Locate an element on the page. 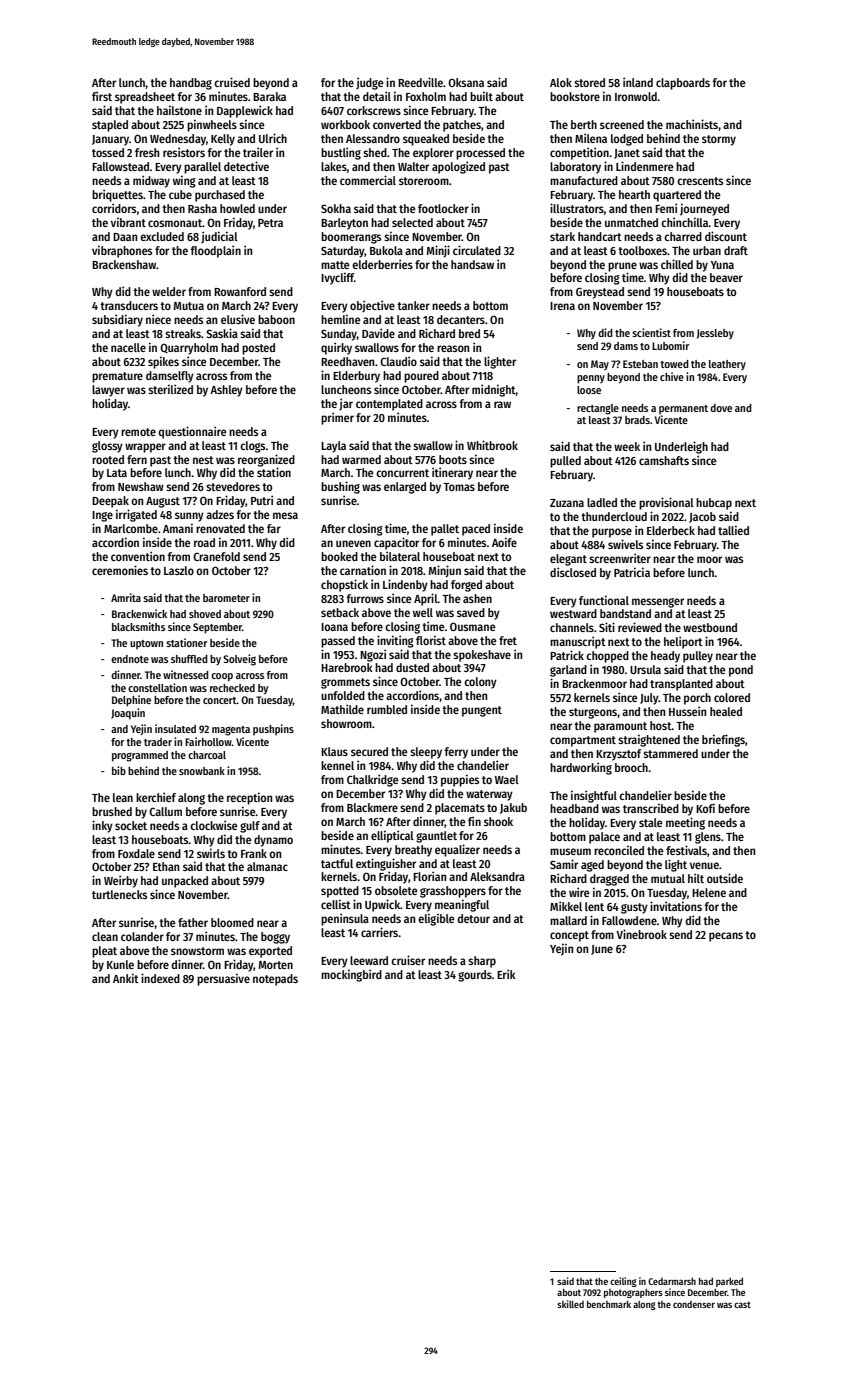 This page has width=849, height=1400. tallied is located at coordinates (733, 530).
